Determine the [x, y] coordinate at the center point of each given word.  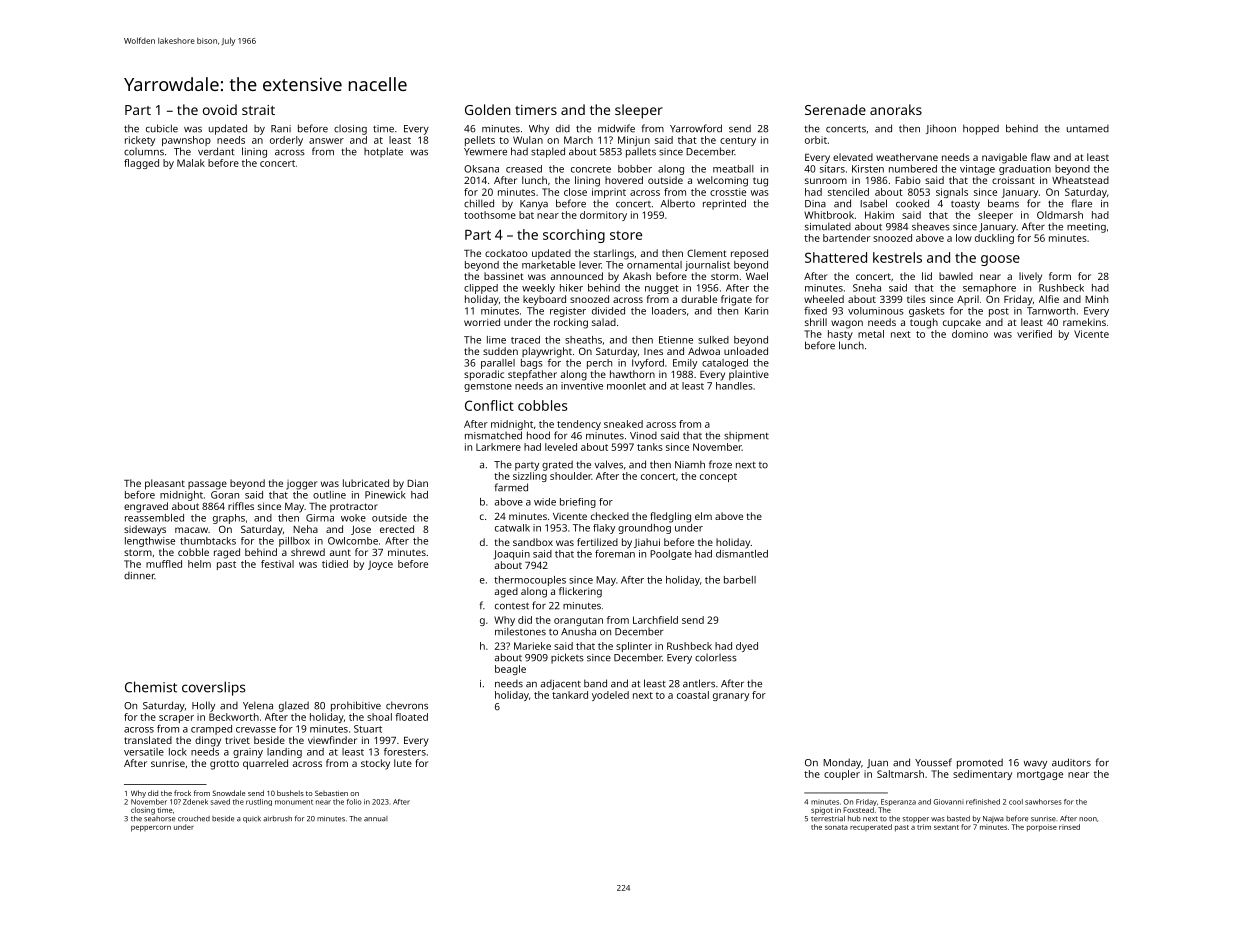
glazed [294, 706]
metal [871, 334]
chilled [479, 203]
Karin [756, 311]
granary [731, 697]
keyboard [544, 300]
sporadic [484, 375]
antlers [699, 683]
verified [1034, 334]
